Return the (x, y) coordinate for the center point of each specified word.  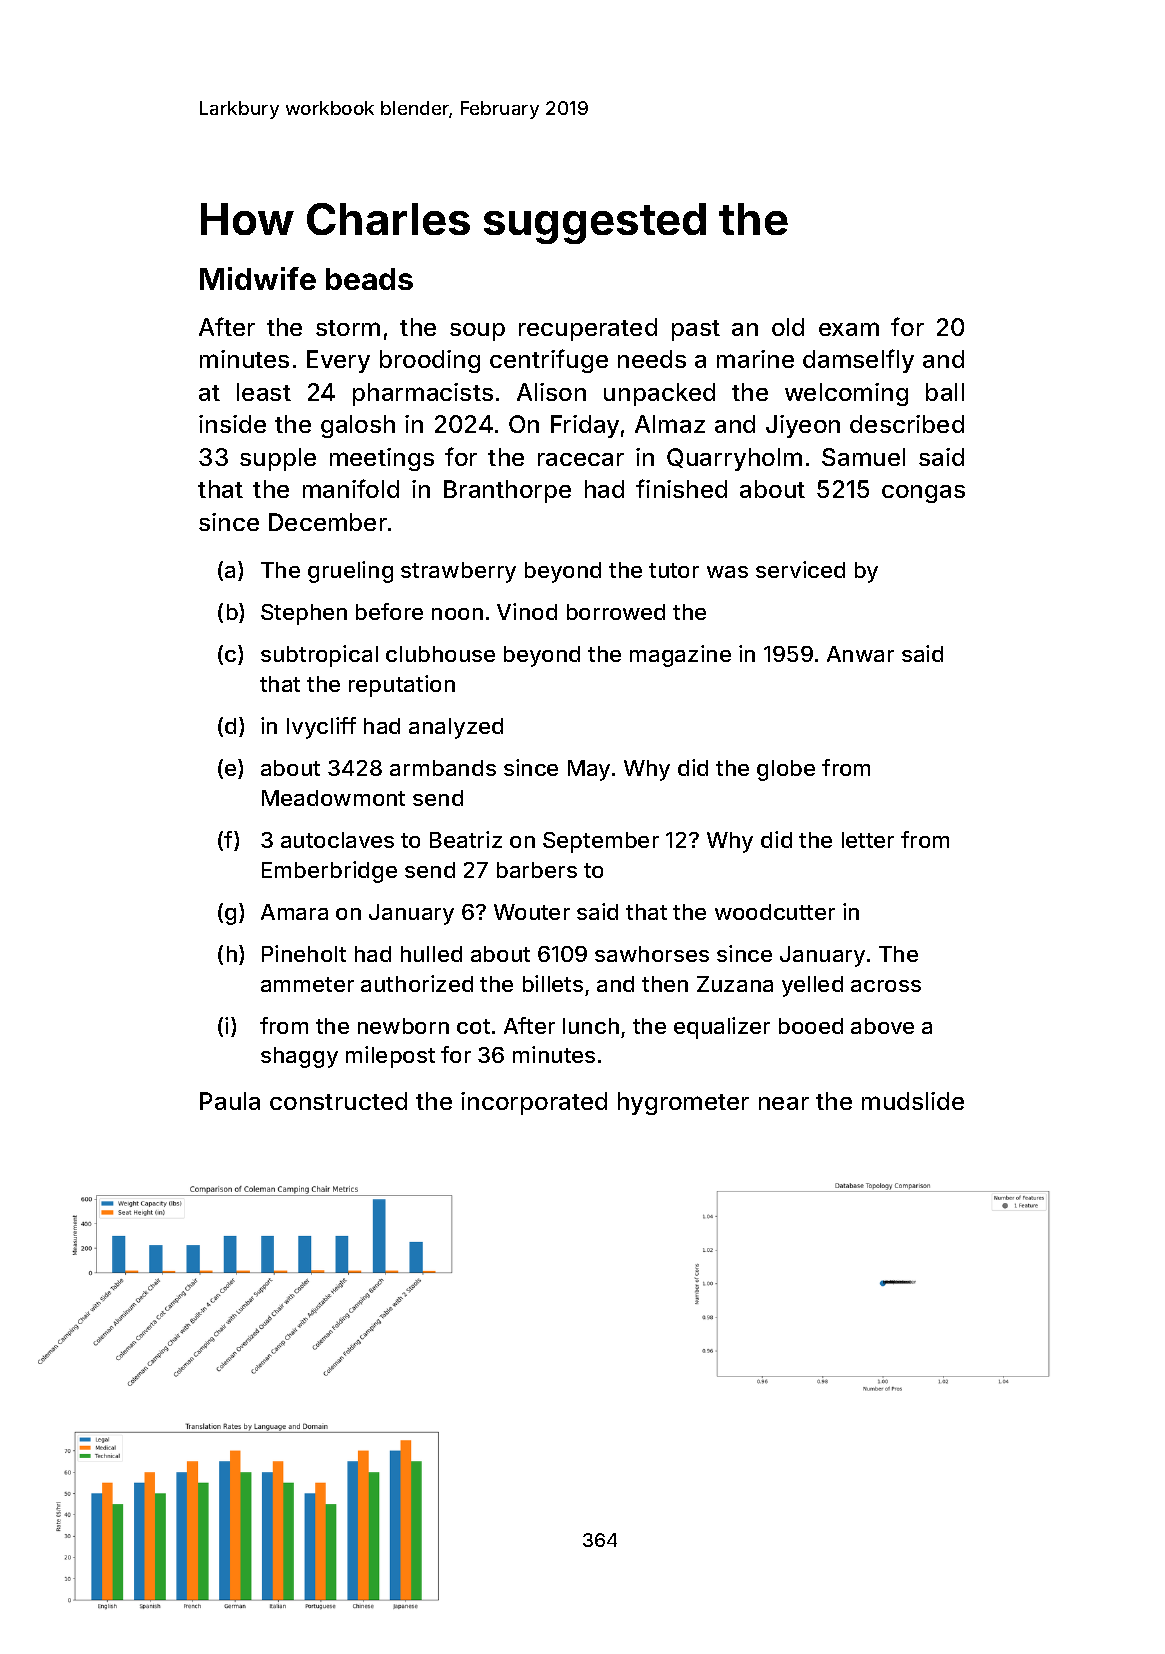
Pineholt (304, 953)
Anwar (860, 654)
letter (868, 840)
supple (278, 459)
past (696, 330)
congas (923, 494)
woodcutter (775, 912)
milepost (390, 1057)
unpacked (659, 394)
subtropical (319, 656)
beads (369, 279)
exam (849, 329)
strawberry (458, 572)
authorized (417, 983)
